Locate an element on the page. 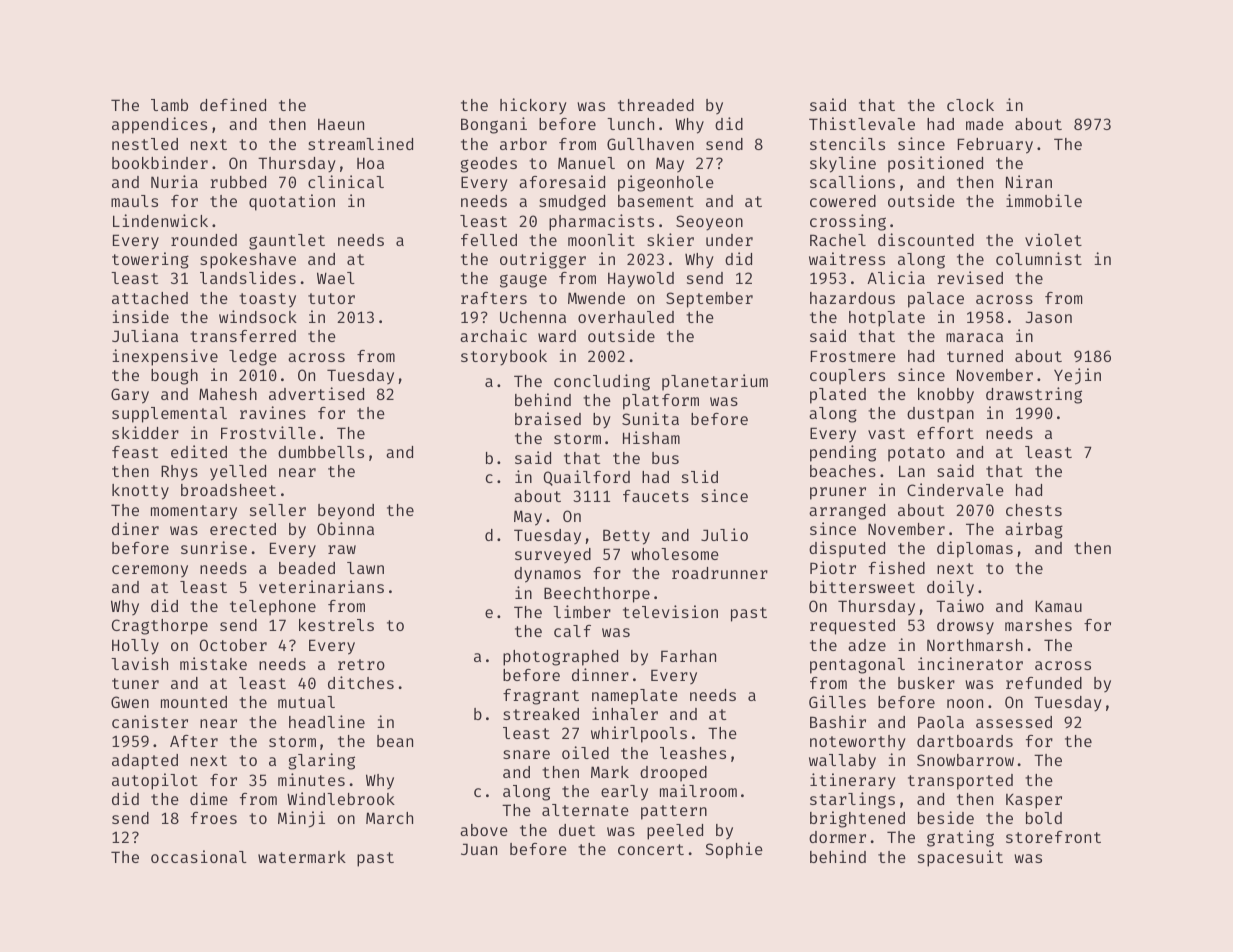 The width and height of the page is (1233, 952). faucets is located at coordinates (656, 496).
